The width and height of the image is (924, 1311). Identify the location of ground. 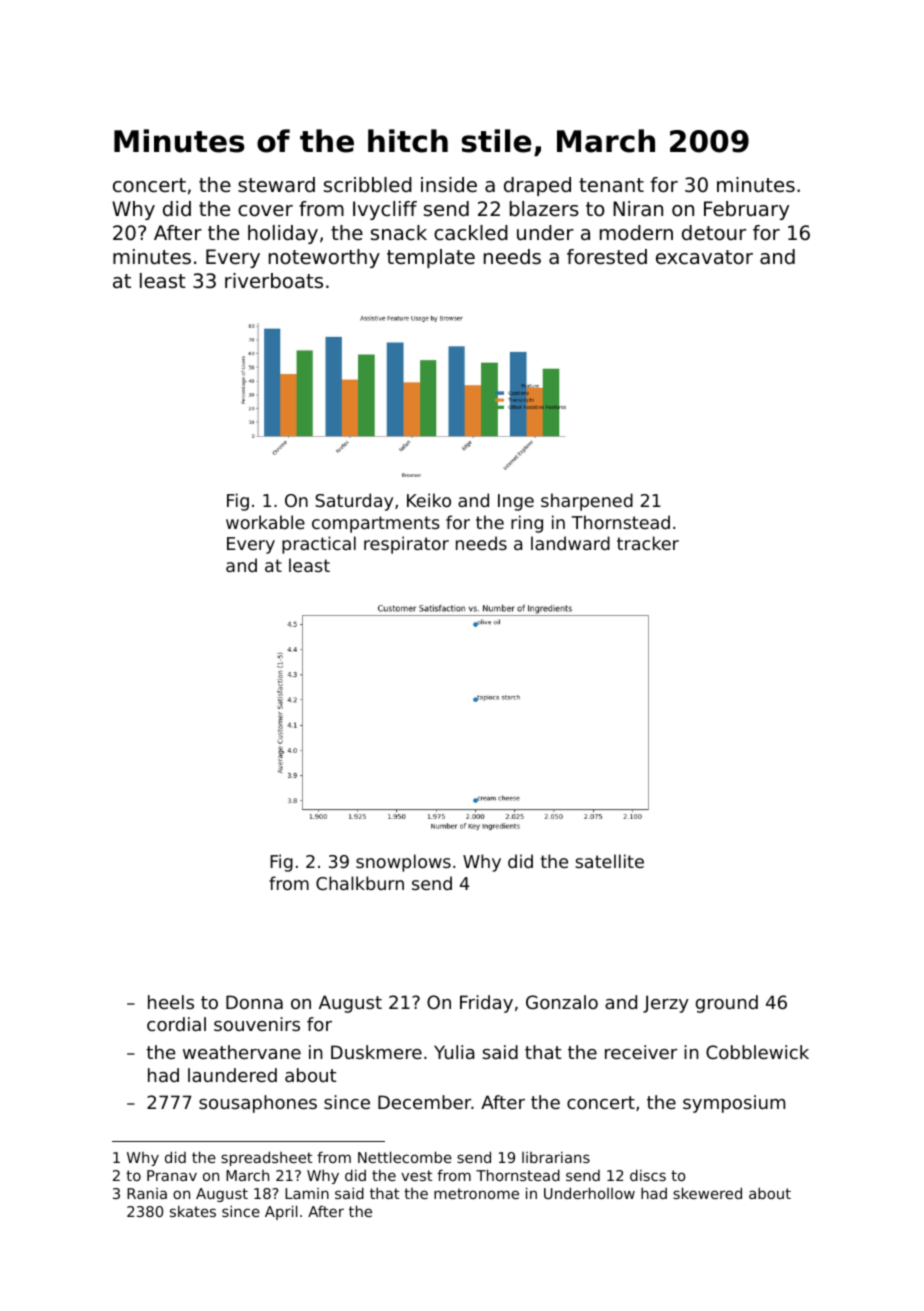
(727, 1004).
